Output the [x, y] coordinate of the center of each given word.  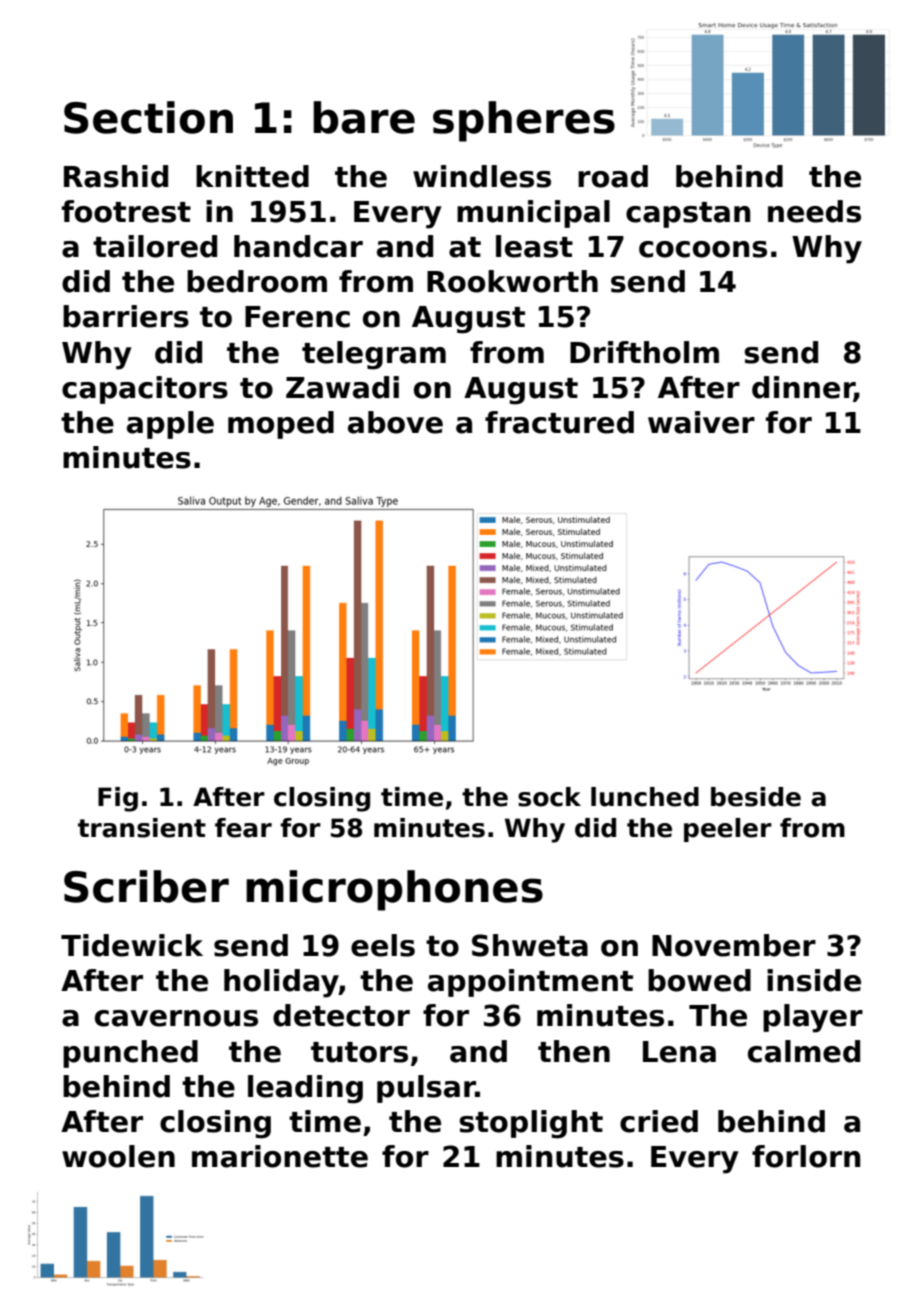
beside [756, 797]
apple [170, 425]
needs [814, 211]
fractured [559, 422]
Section [148, 117]
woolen [118, 1156]
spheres [524, 121]
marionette [280, 1156]
